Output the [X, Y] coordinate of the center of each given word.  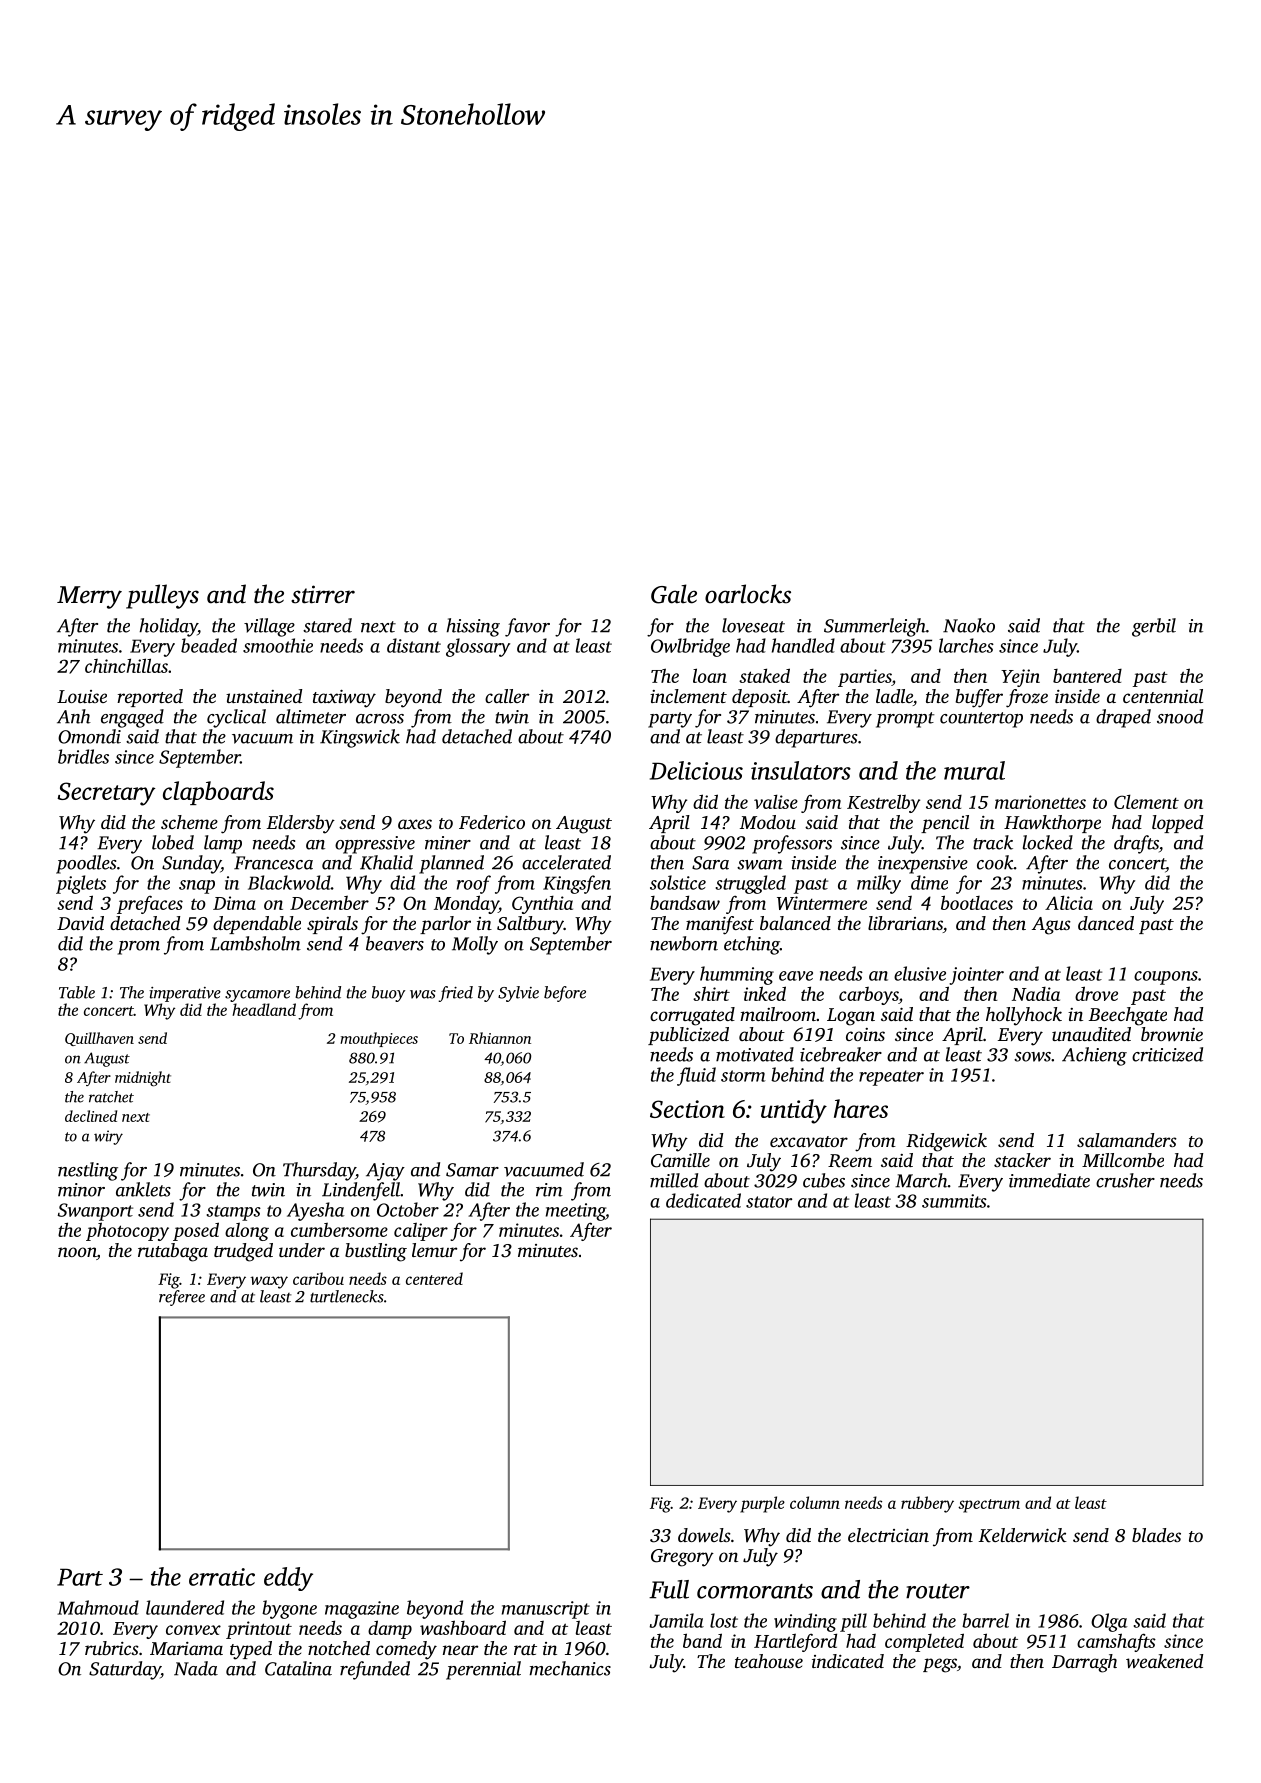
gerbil [1154, 627]
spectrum [989, 1506]
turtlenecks [347, 1296]
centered [434, 1278]
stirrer [323, 594]
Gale [674, 594]
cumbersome [339, 1230]
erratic [222, 1577]
